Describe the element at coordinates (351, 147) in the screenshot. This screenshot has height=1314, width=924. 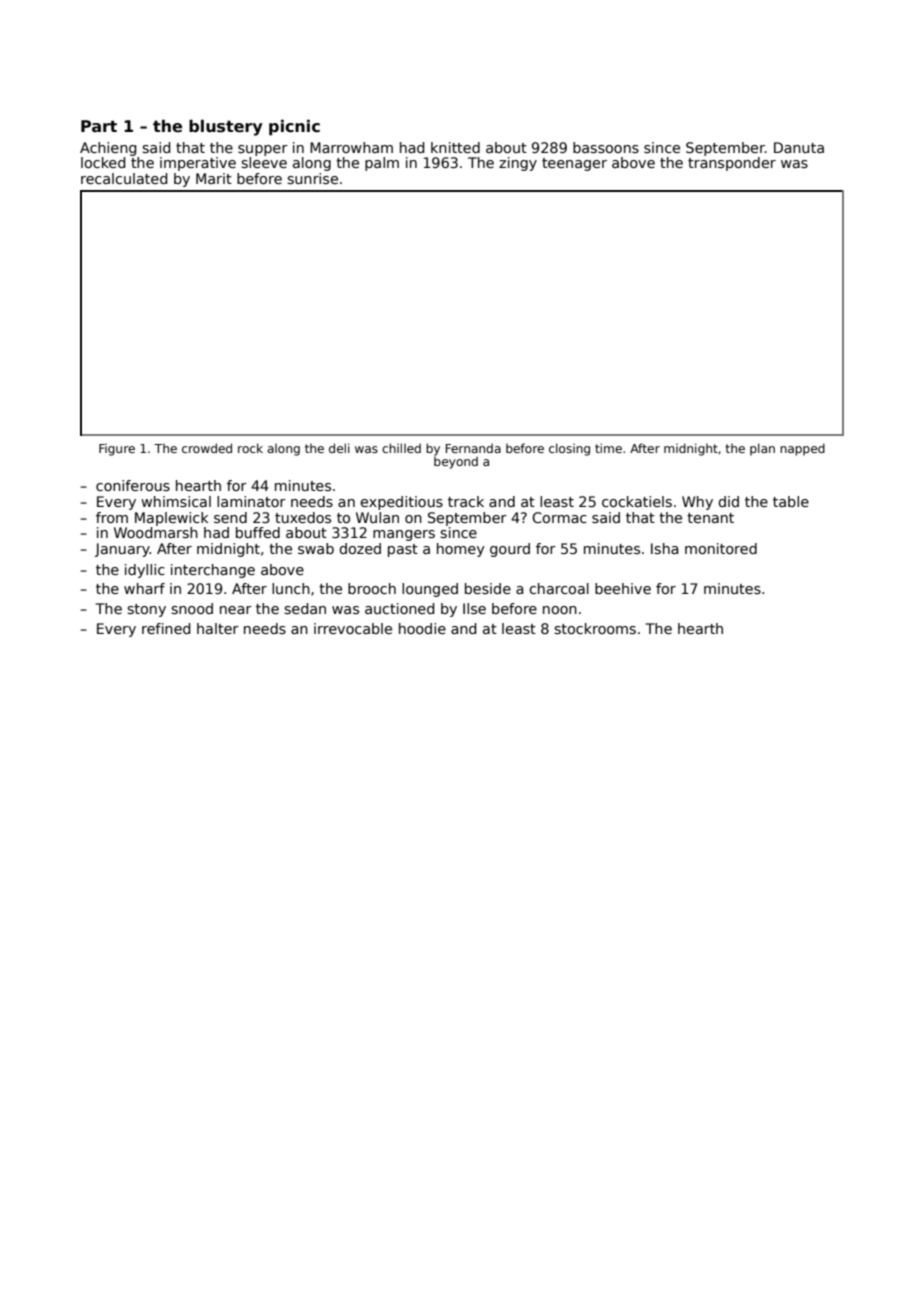
I see `Marrowham` at that location.
